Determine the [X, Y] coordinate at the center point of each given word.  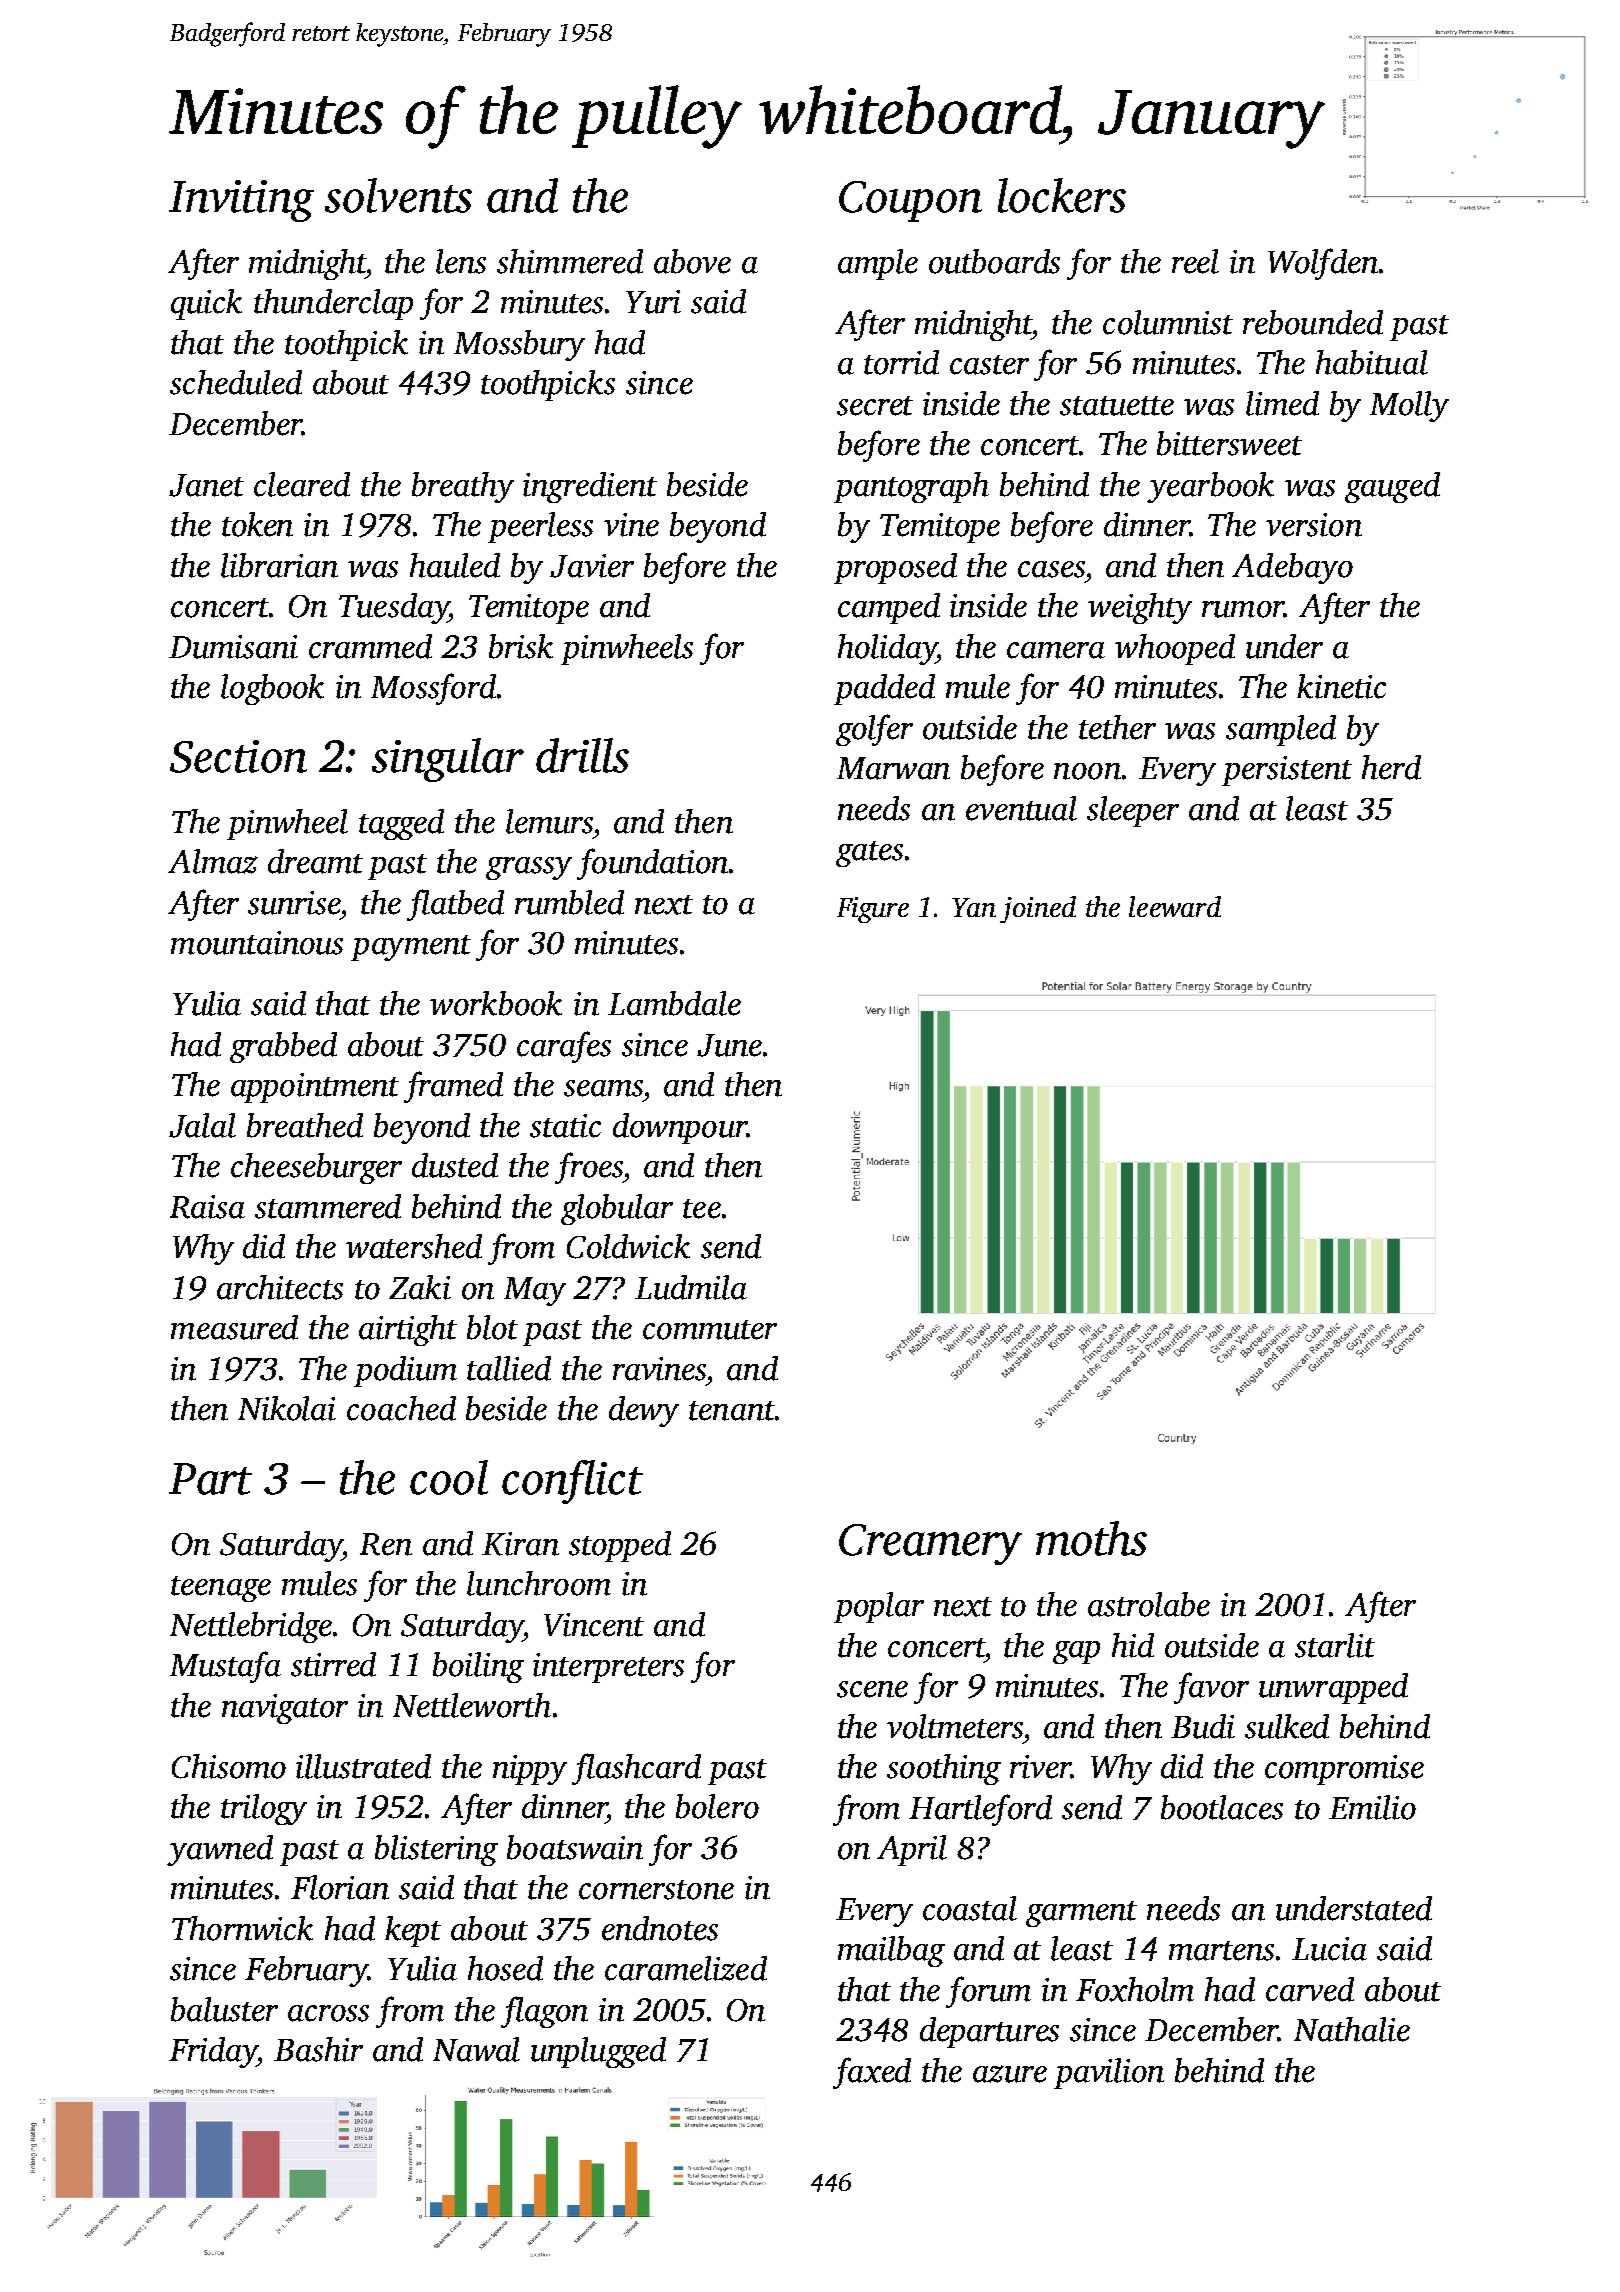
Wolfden [1323, 264]
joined [1038, 909]
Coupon [910, 201]
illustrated [363, 1766]
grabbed [283, 1047]
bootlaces [1222, 1807]
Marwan [893, 768]
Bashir [318, 2049]
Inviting [241, 201]
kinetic [1341, 686]
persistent [1287, 771]
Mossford [433, 689]
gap [1076, 1652]
